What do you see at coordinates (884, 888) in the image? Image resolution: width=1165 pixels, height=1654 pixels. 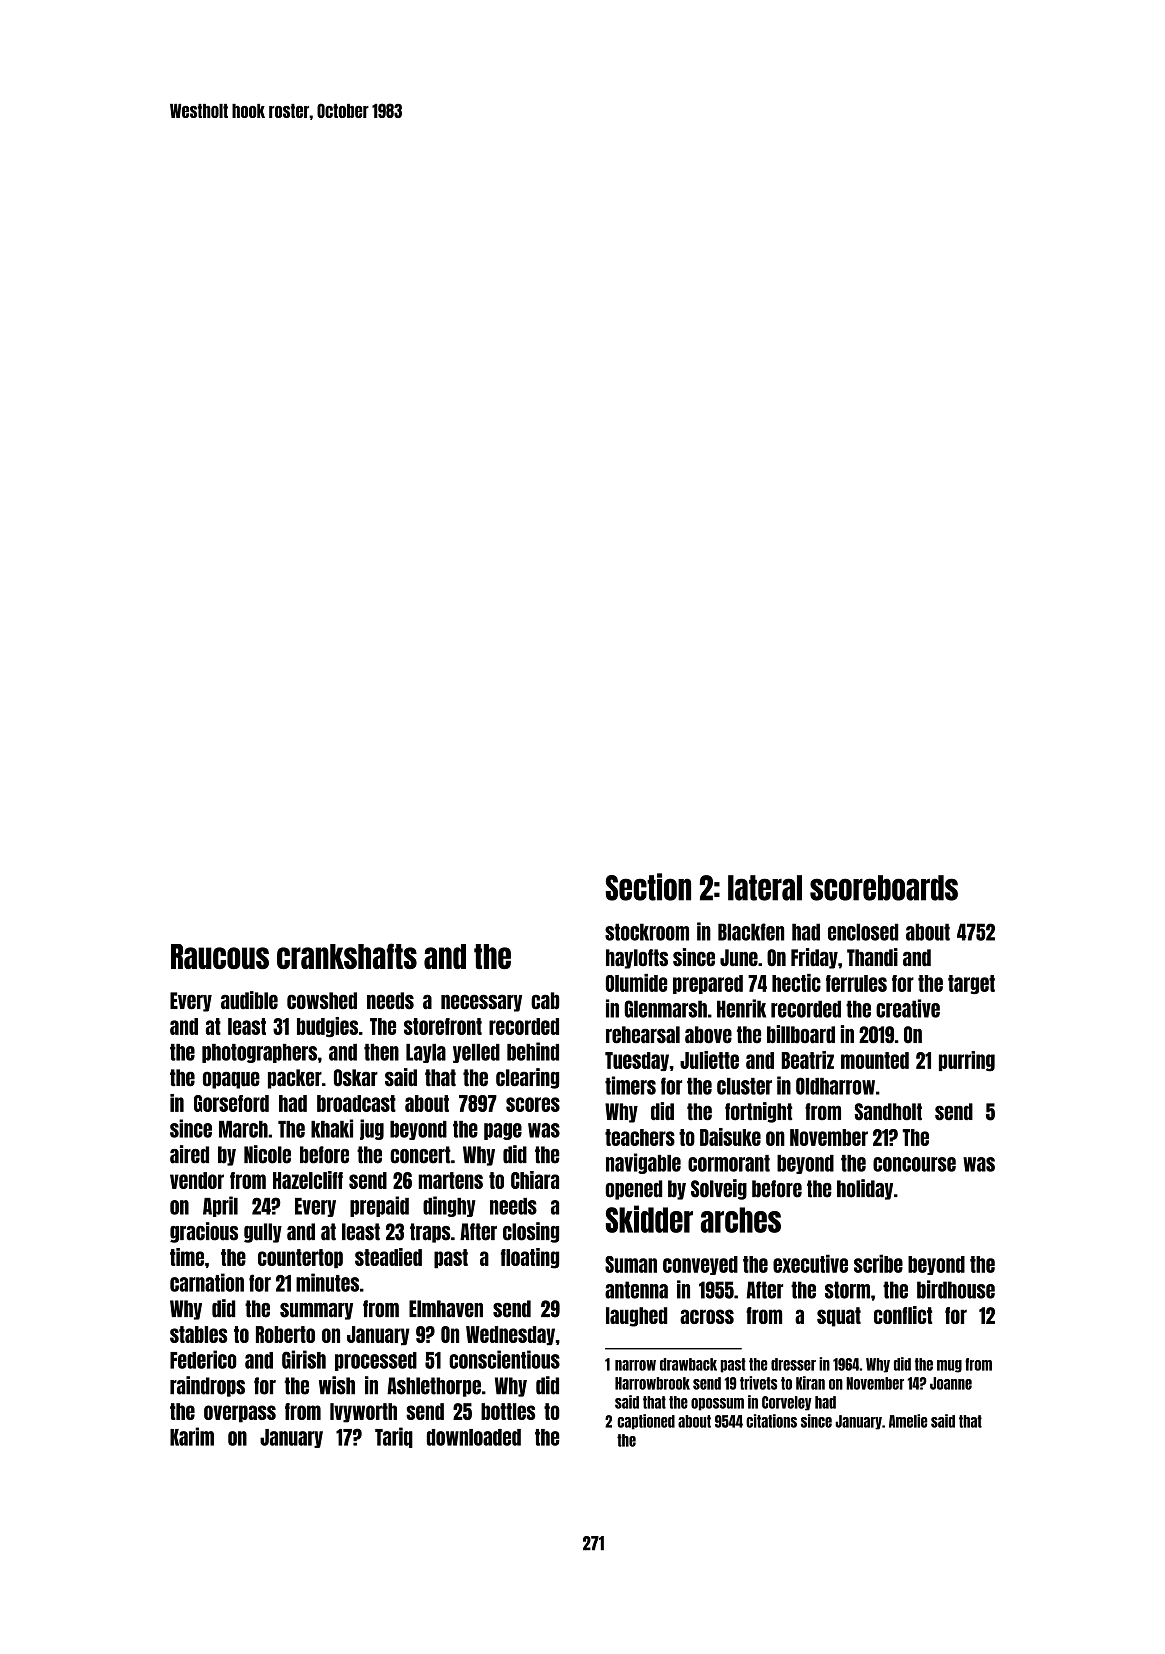 I see `scoreboards` at bounding box center [884, 888].
